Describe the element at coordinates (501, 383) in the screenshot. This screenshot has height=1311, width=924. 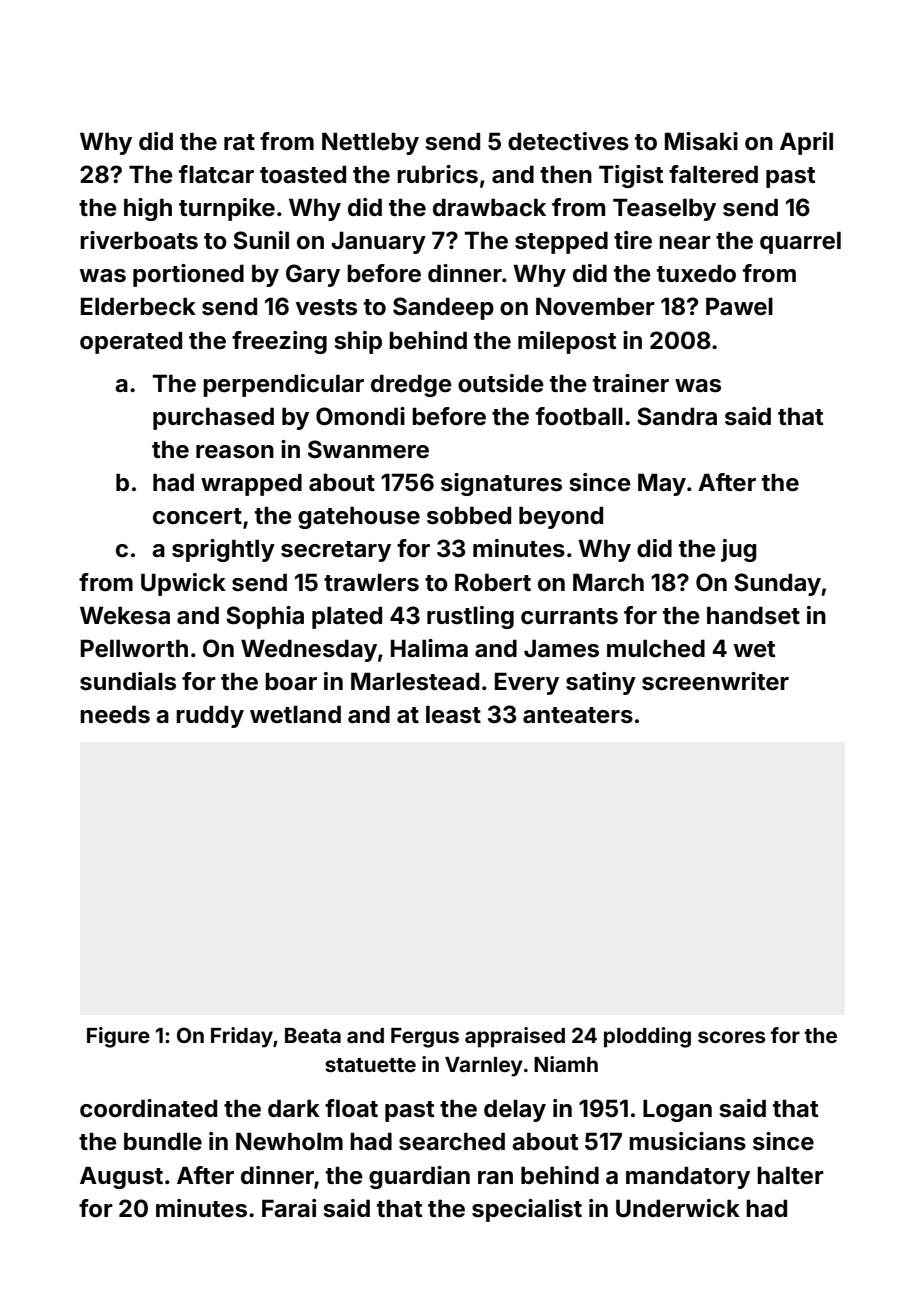
I see `outside` at that location.
